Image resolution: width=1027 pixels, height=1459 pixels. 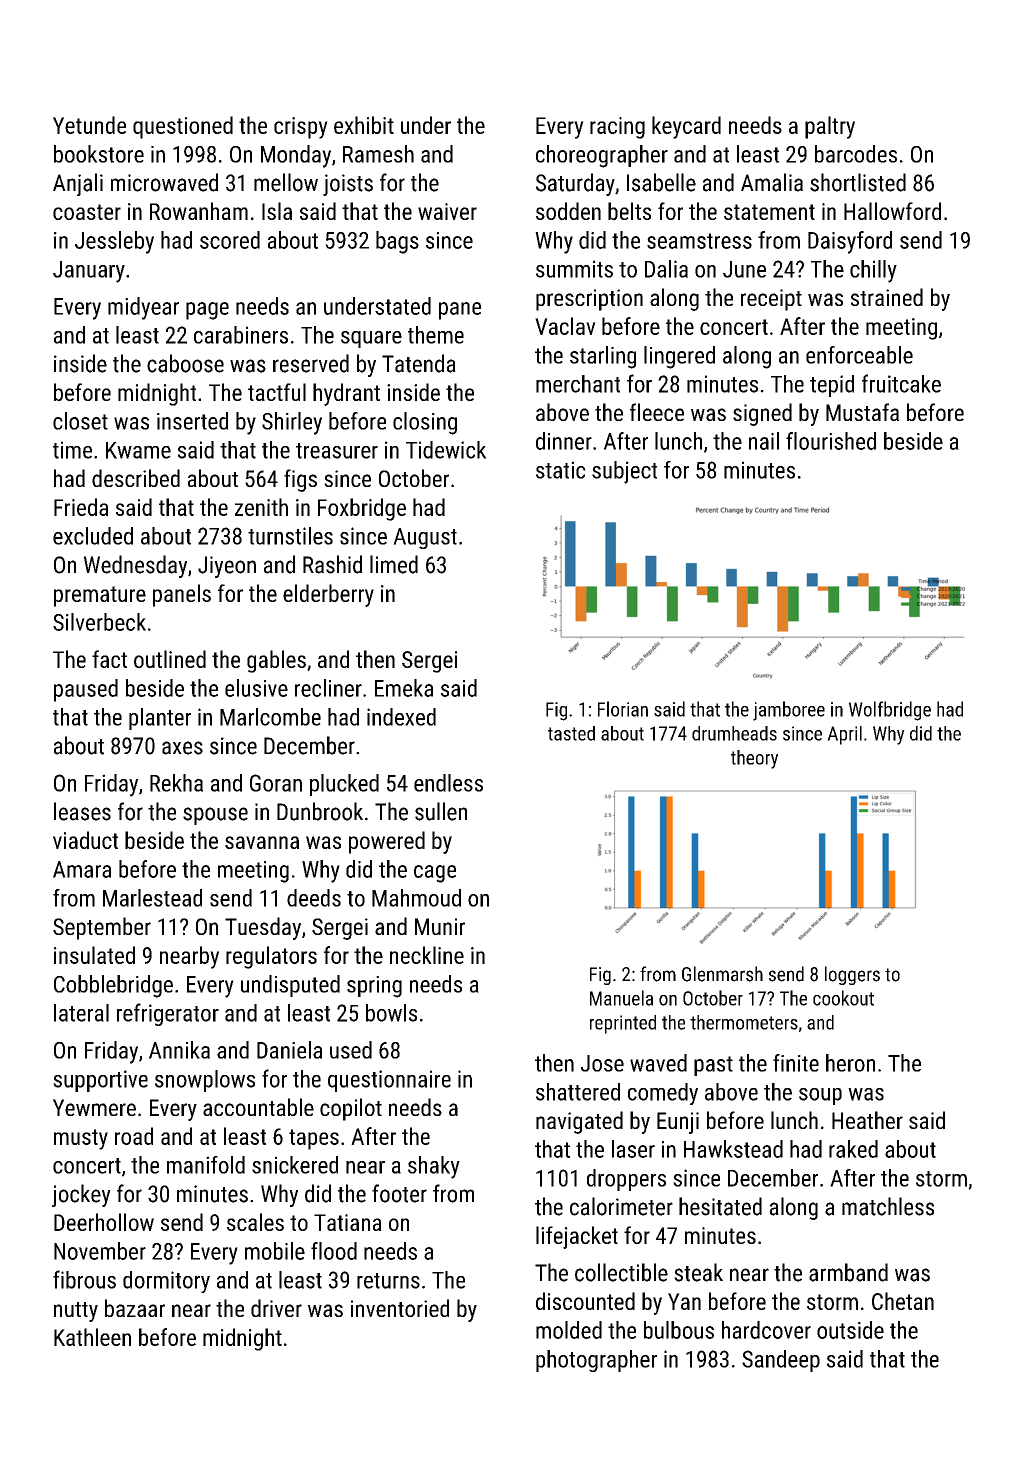 I want to click on enforceable, so click(x=859, y=355).
